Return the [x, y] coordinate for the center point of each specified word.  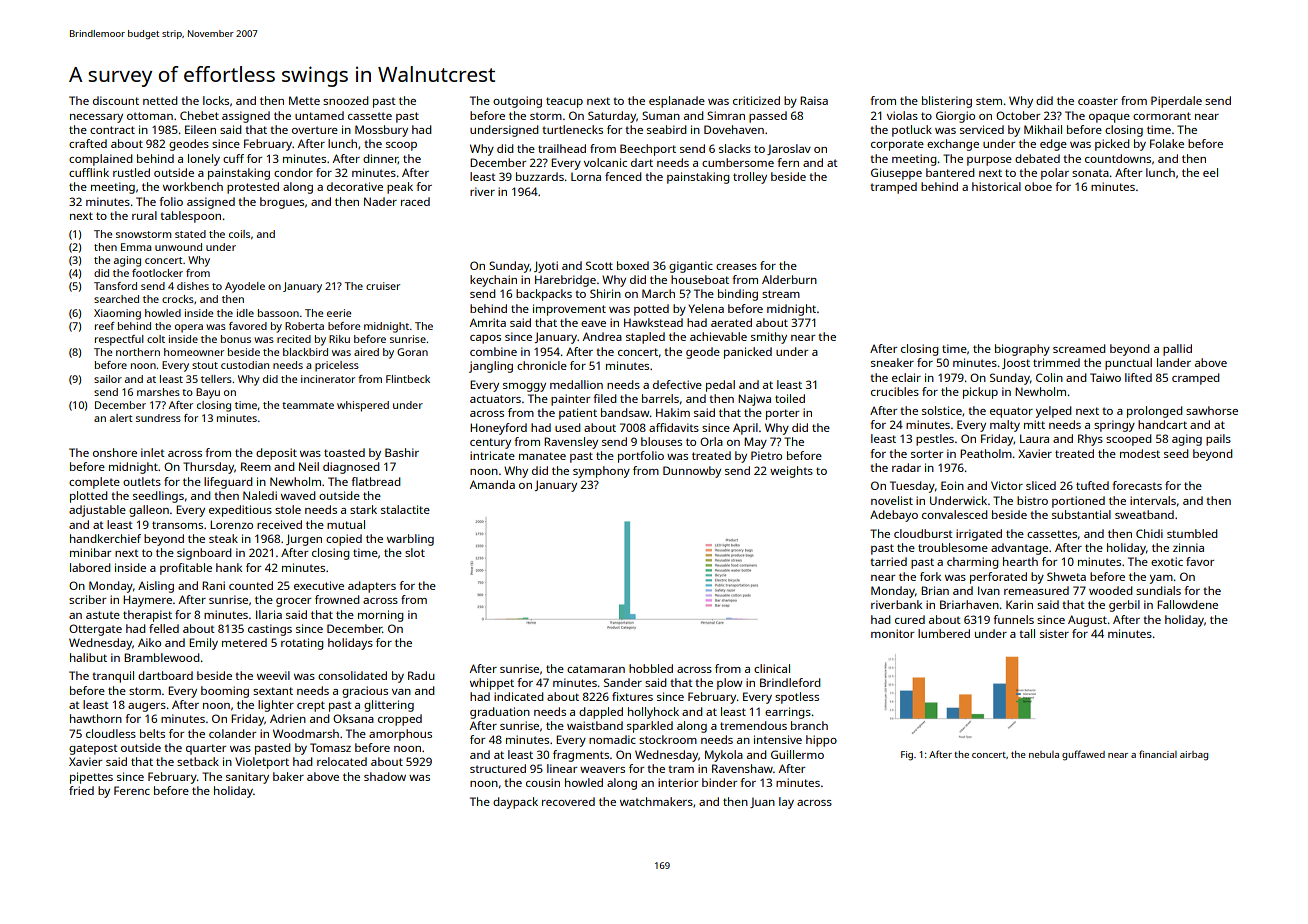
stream [781, 294]
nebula [1044, 754]
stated [190, 234]
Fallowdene [1187, 604]
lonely [204, 160]
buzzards [540, 176]
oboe [1038, 186]
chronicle [542, 365]
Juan [762, 803]
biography [1022, 350]
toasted [344, 452]
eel [1210, 172]
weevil [273, 675]
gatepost [93, 749]
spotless [797, 698]
